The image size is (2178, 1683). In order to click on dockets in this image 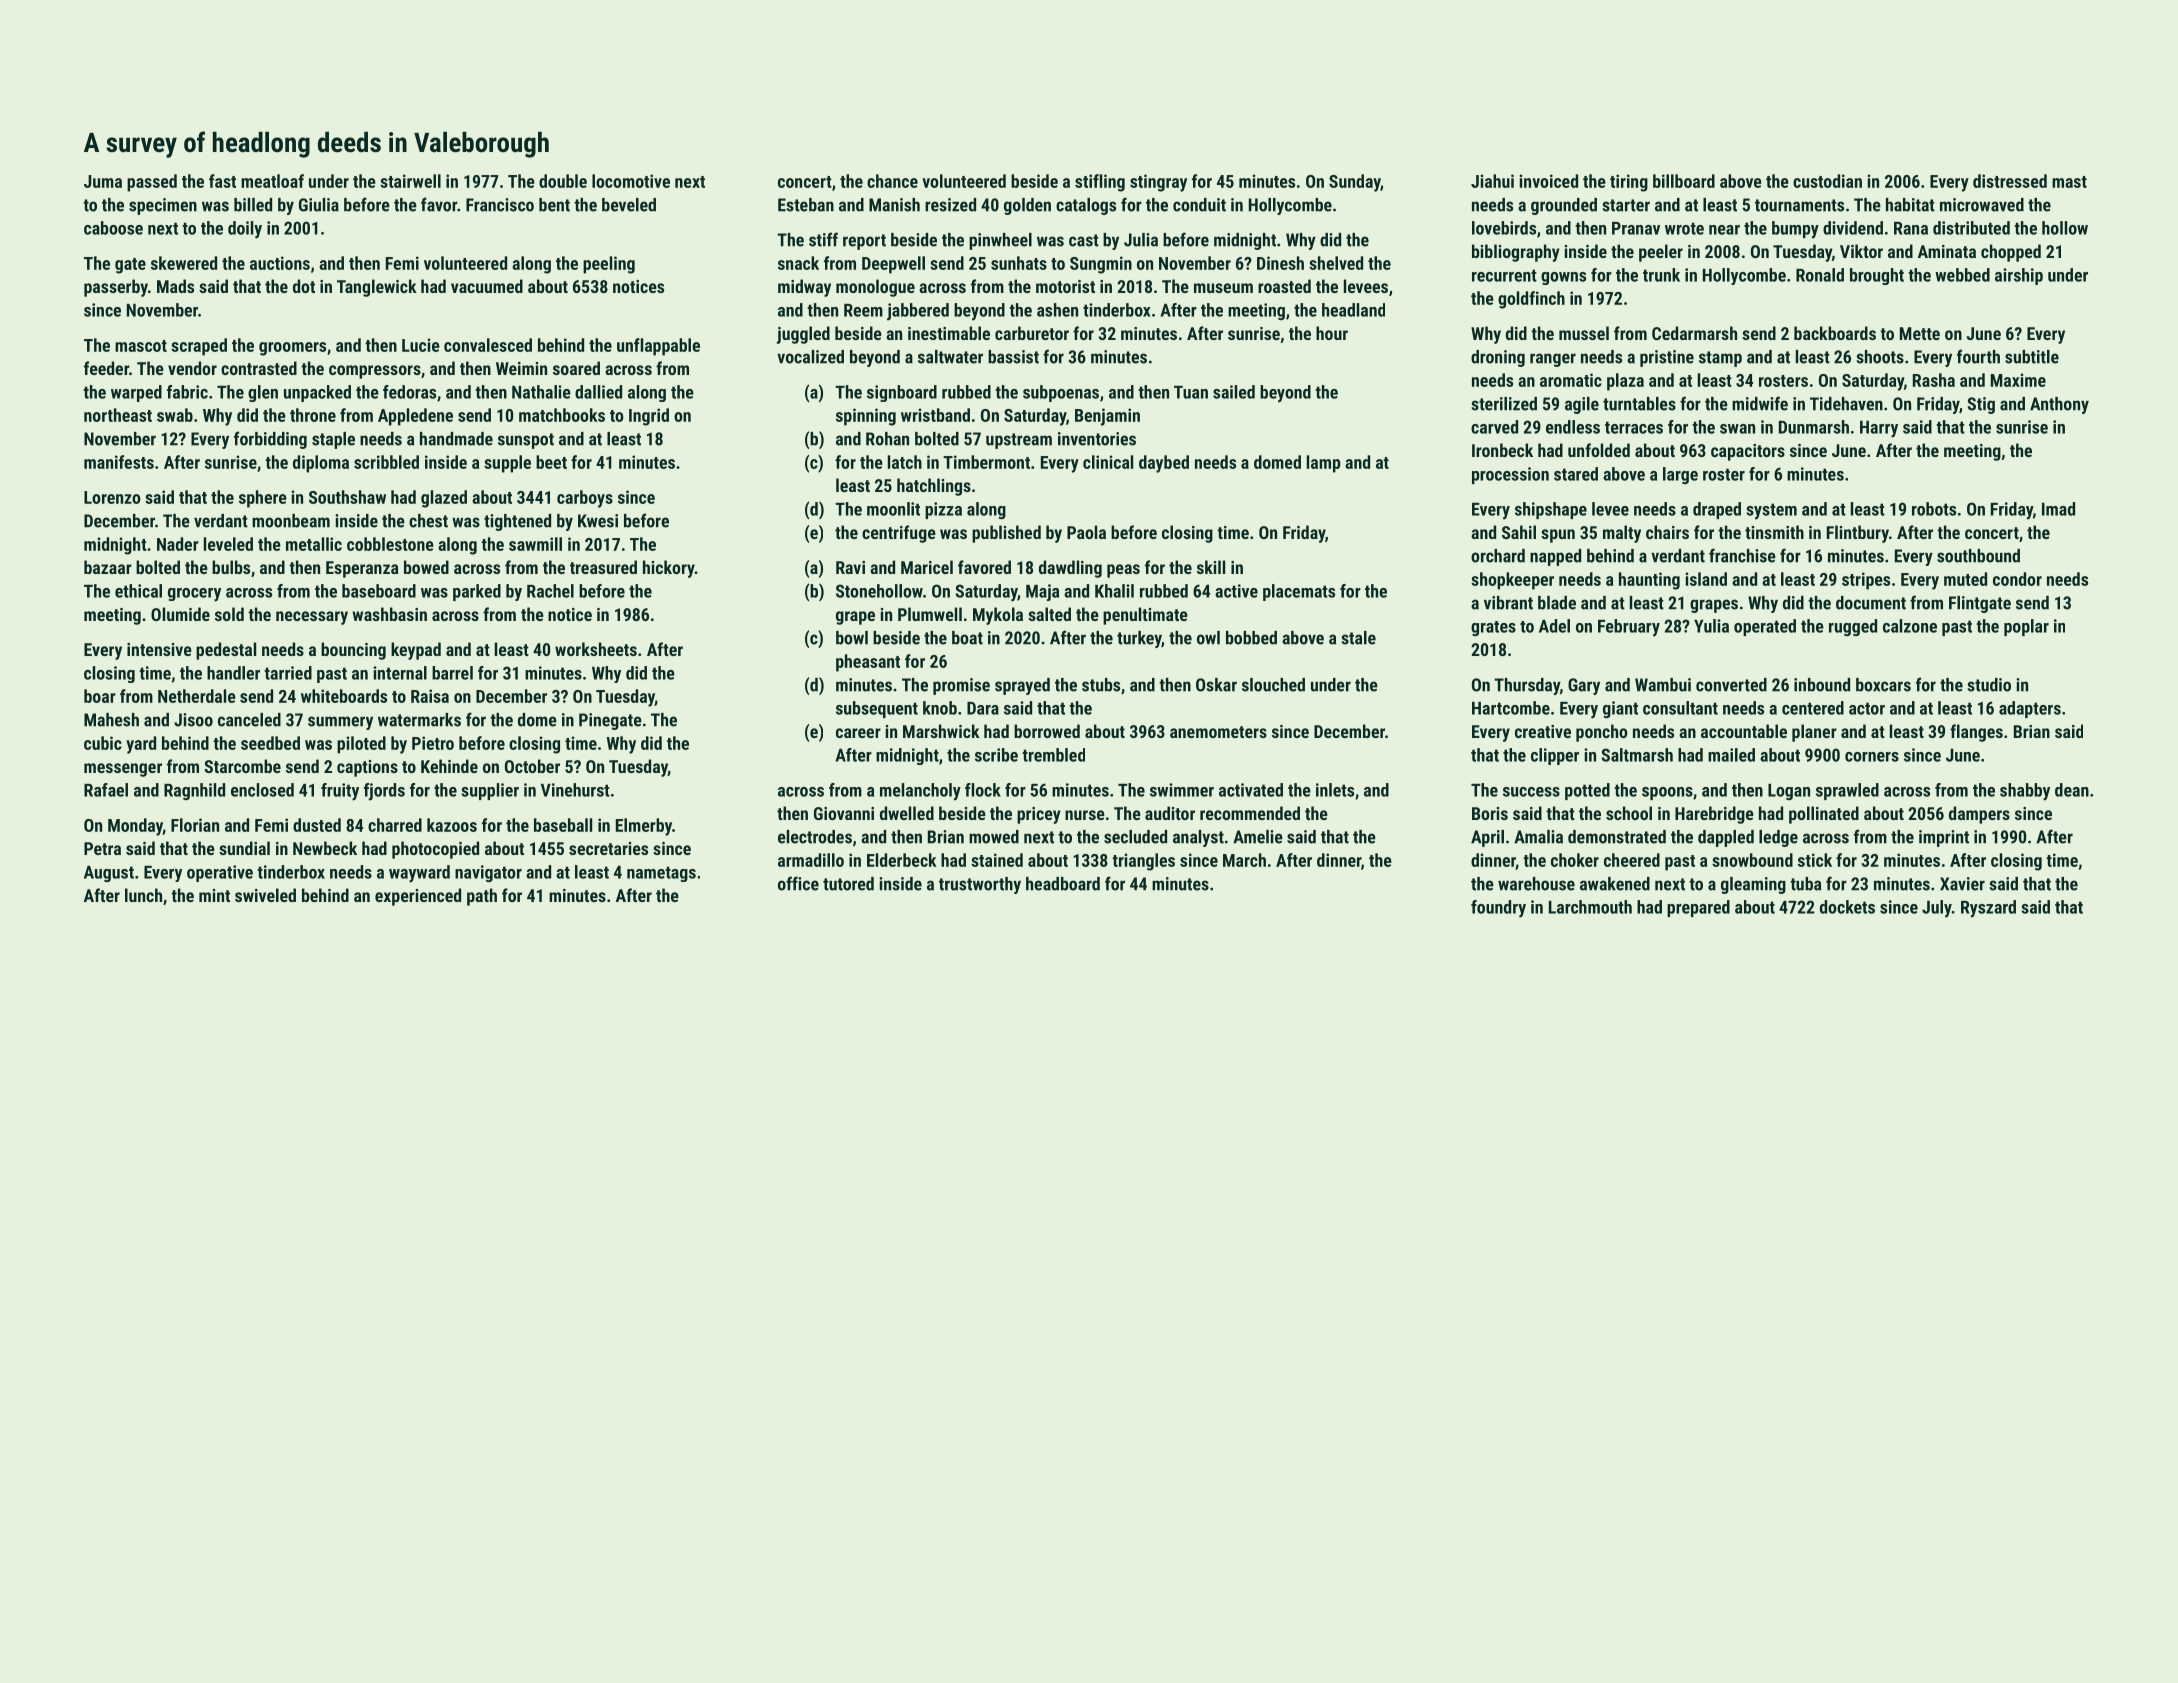, I will do `click(1847, 907)`.
